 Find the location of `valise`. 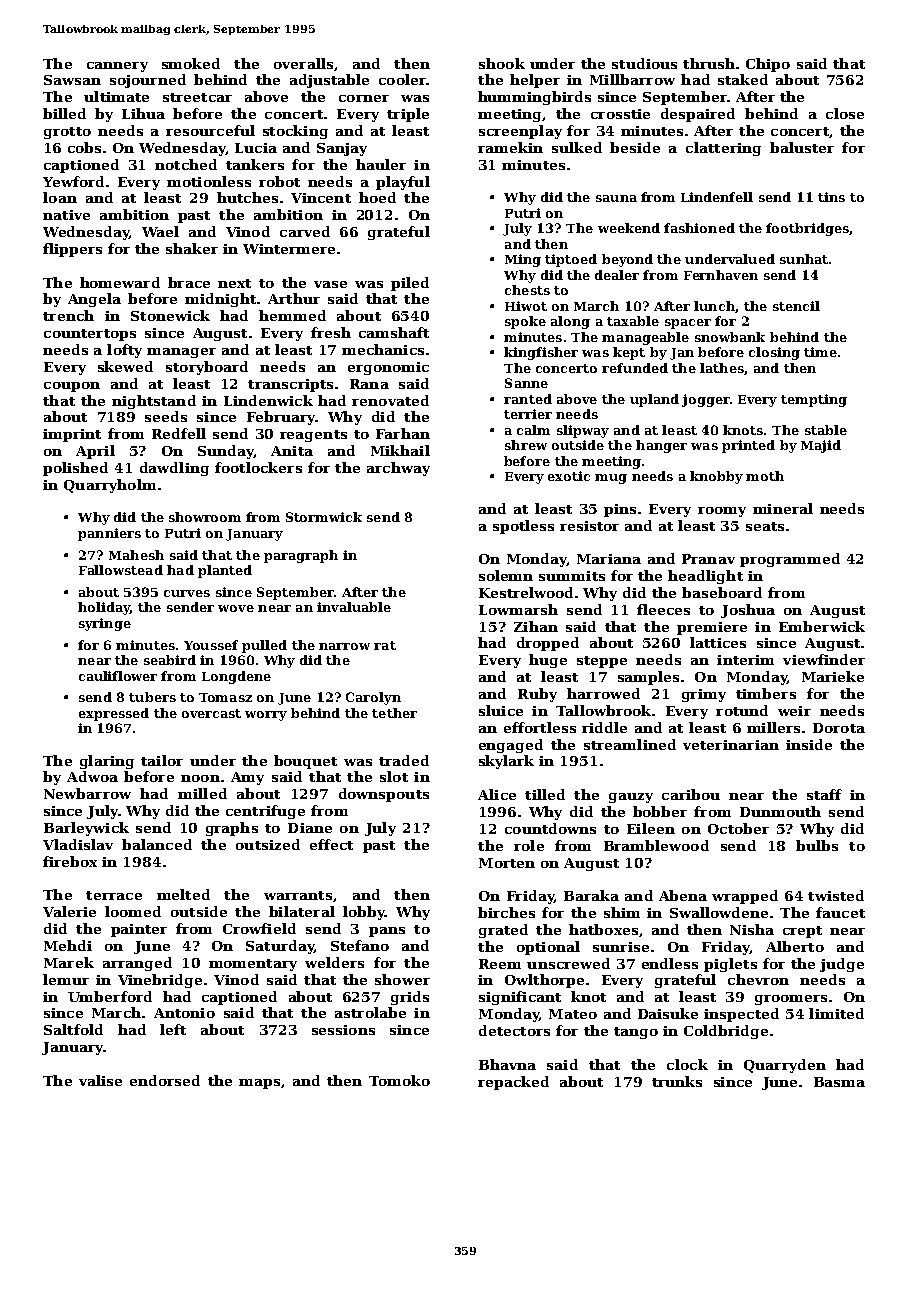

valise is located at coordinates (100, 1080).
